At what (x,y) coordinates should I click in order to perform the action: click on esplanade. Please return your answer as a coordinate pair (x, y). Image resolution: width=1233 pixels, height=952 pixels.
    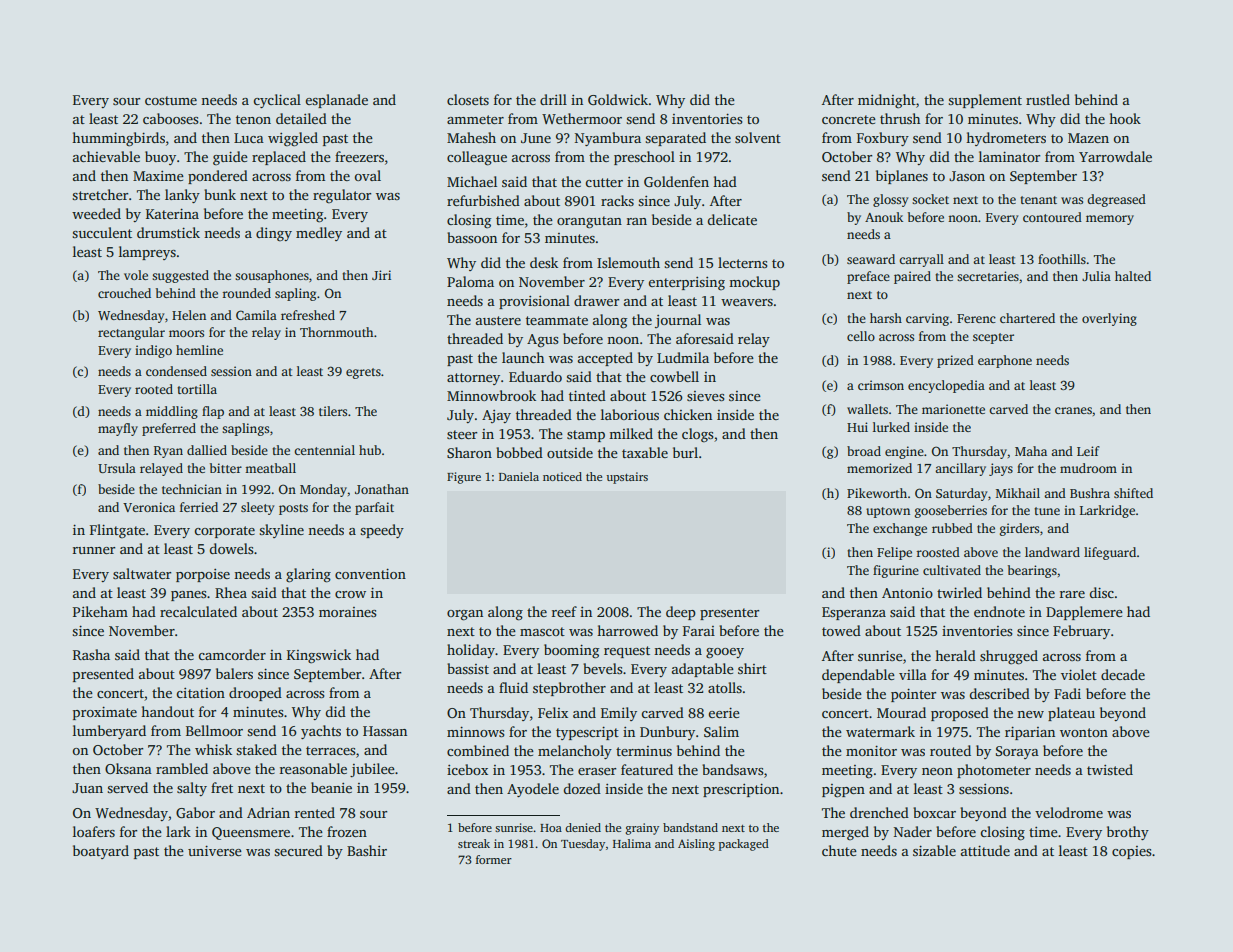
    Looking at the image, I should click on (336, 101).
